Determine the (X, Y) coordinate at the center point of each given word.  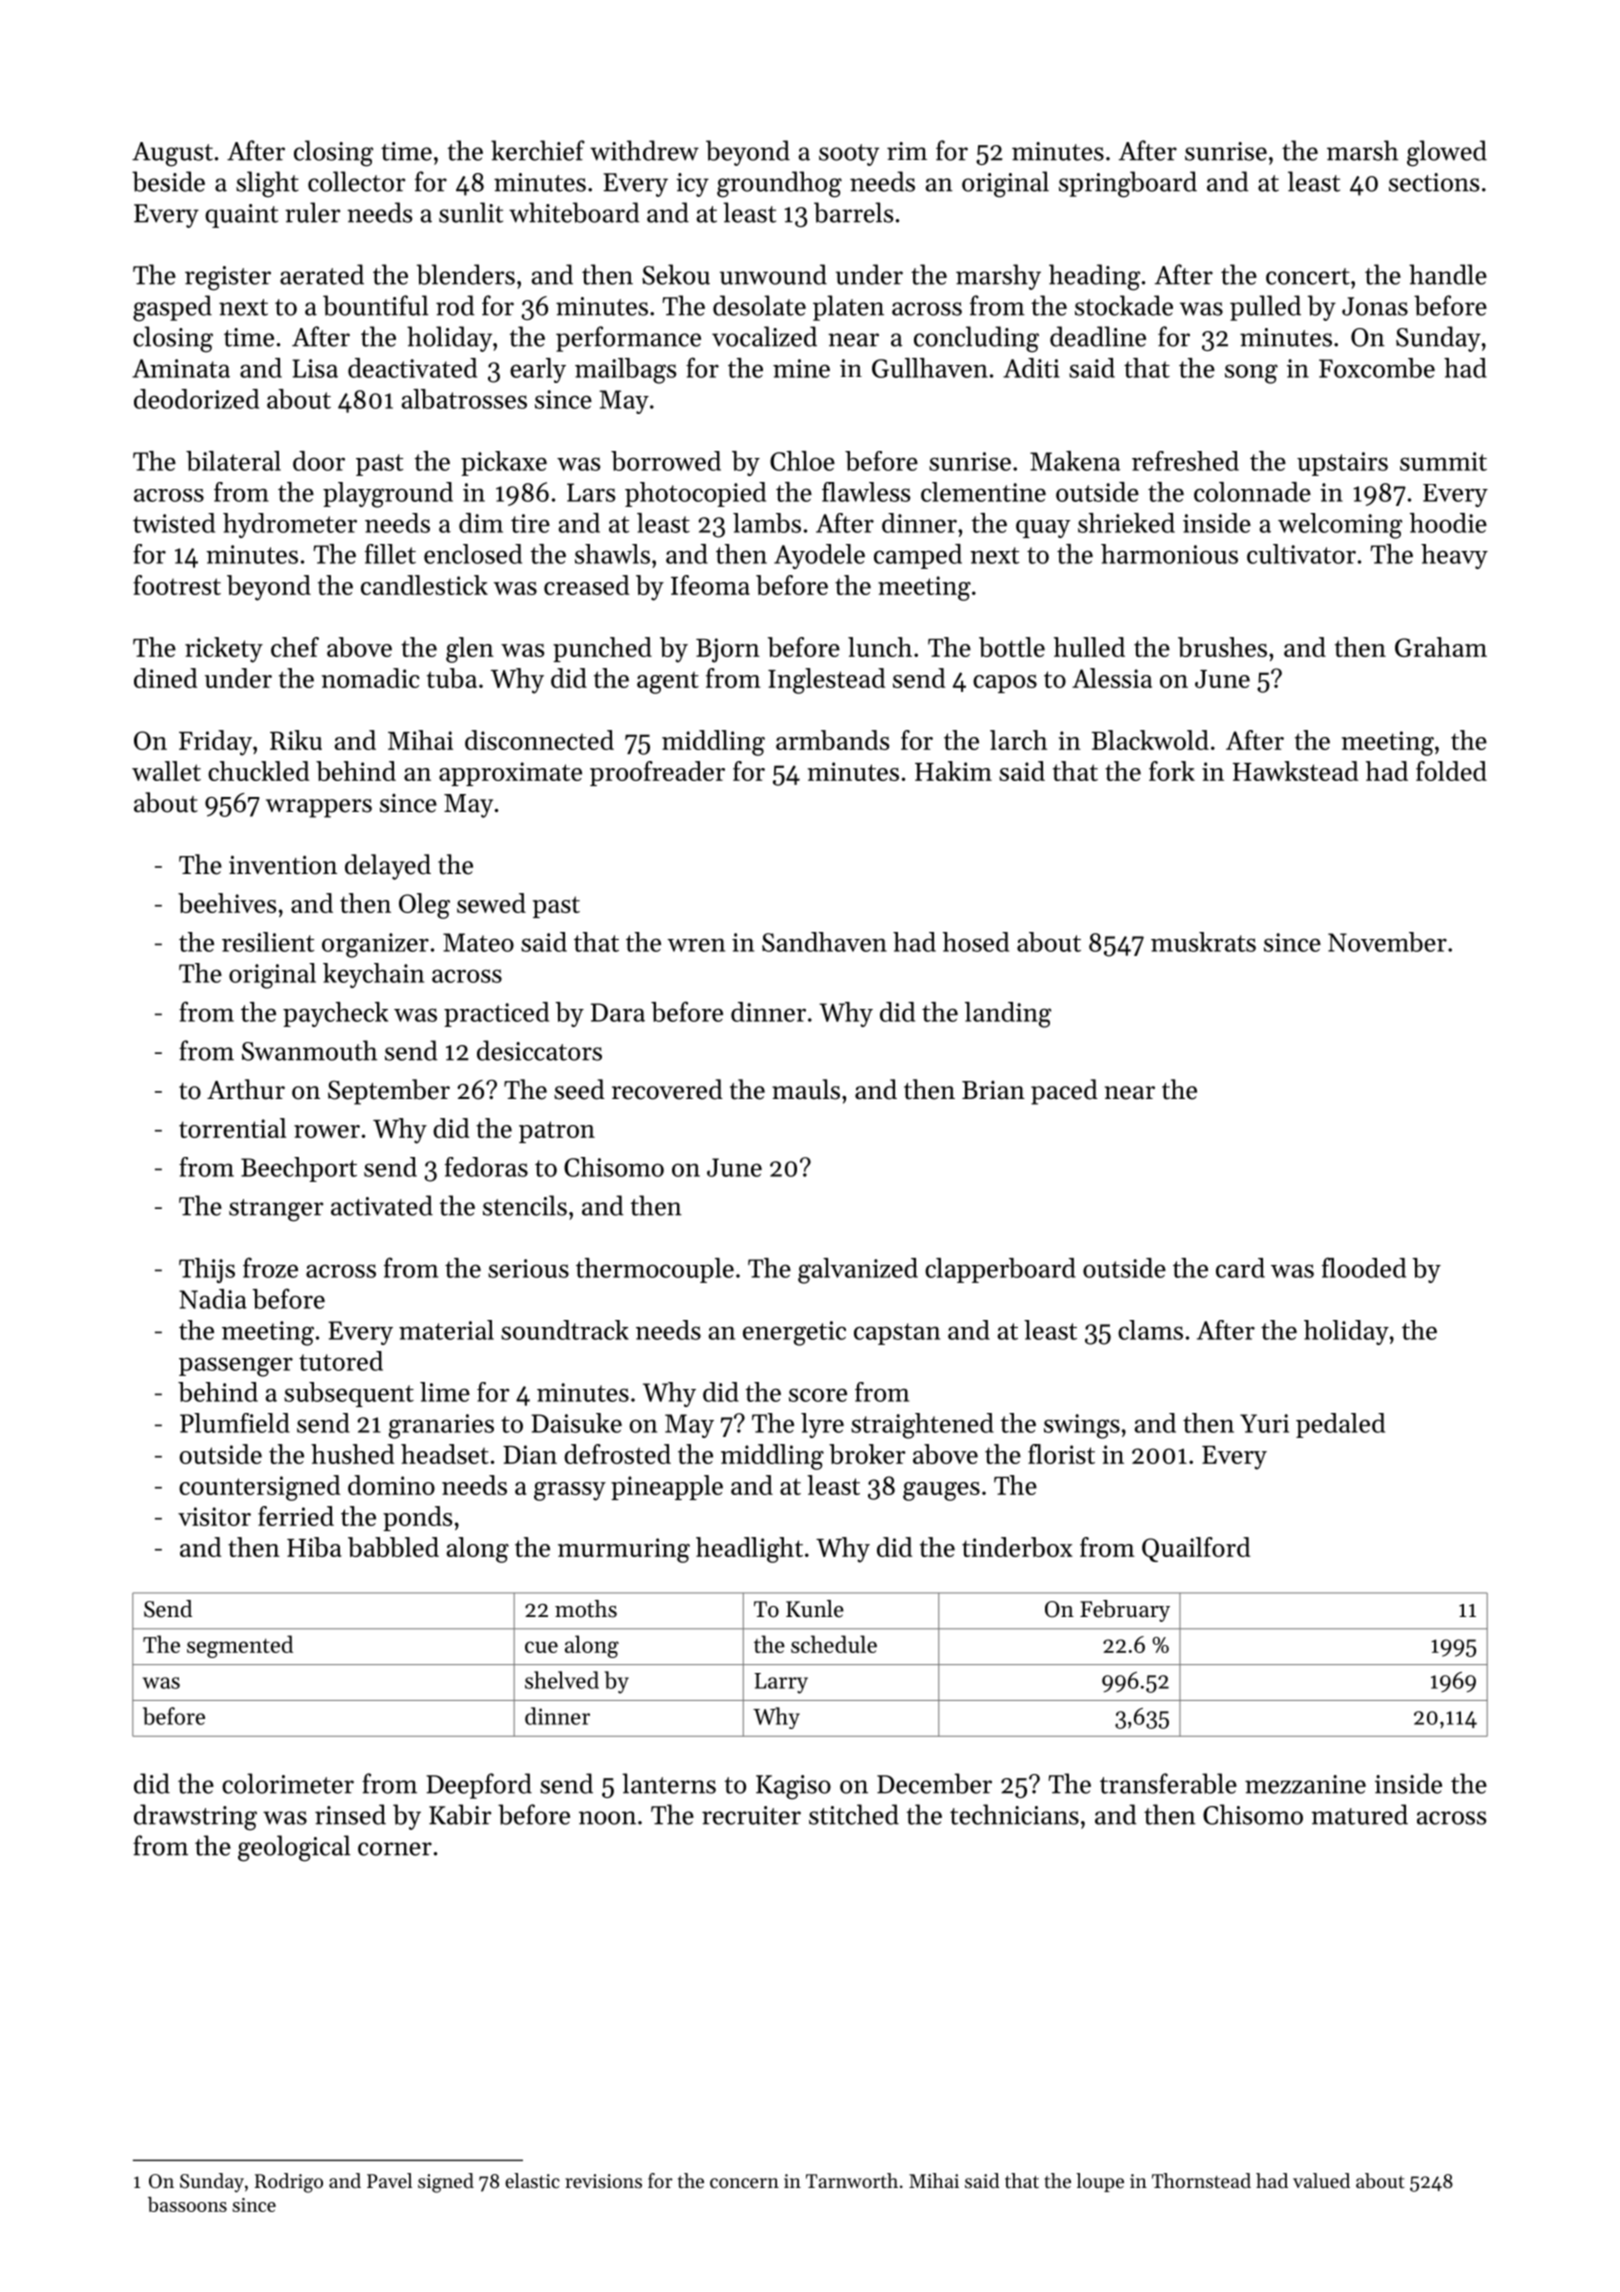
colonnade (1252, 492)
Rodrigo (289, 2183)
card (1240, 1268)
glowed (1447, 153)
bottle (1012, 647)
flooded (1364, 1267)
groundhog (779, 184)
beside (168, 181)
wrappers (319, 808)
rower (327, 1131)
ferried (296, 1516)
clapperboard (1000, 1270)
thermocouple (655, 1270)
